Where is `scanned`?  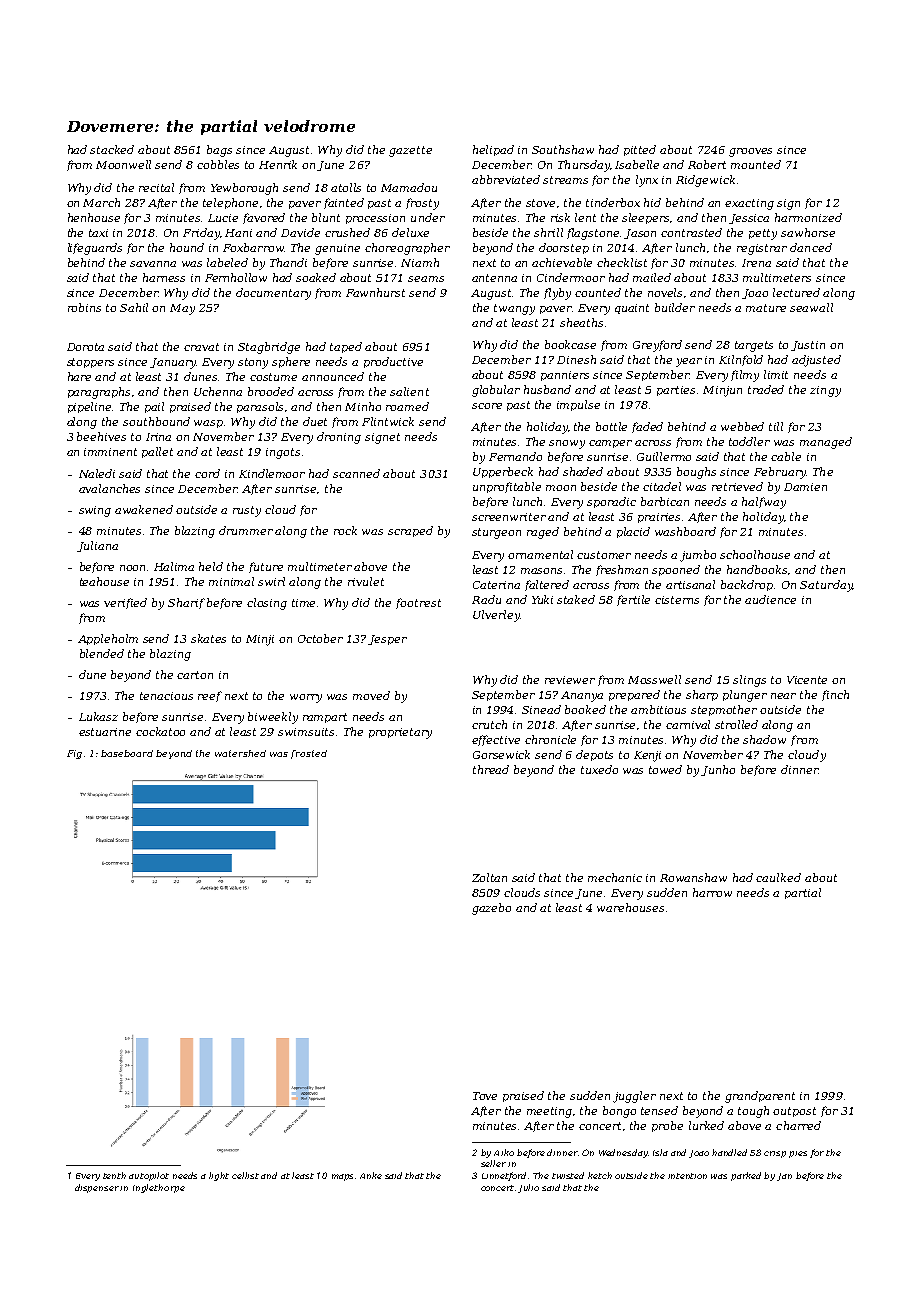 scanned is located at coordinates (356, 473).
